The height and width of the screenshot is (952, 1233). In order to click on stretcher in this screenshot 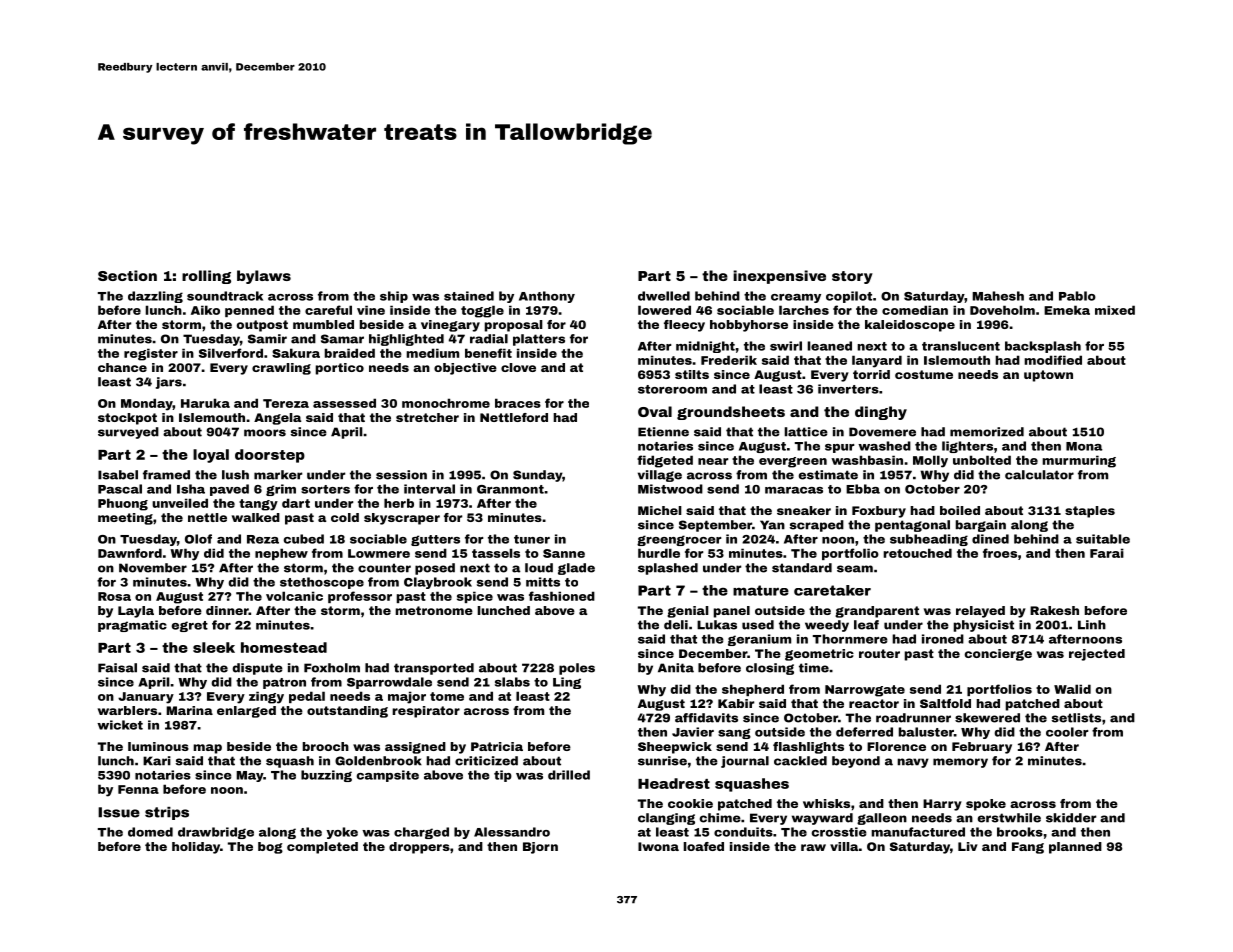, I will do `click(427, 417)`.
